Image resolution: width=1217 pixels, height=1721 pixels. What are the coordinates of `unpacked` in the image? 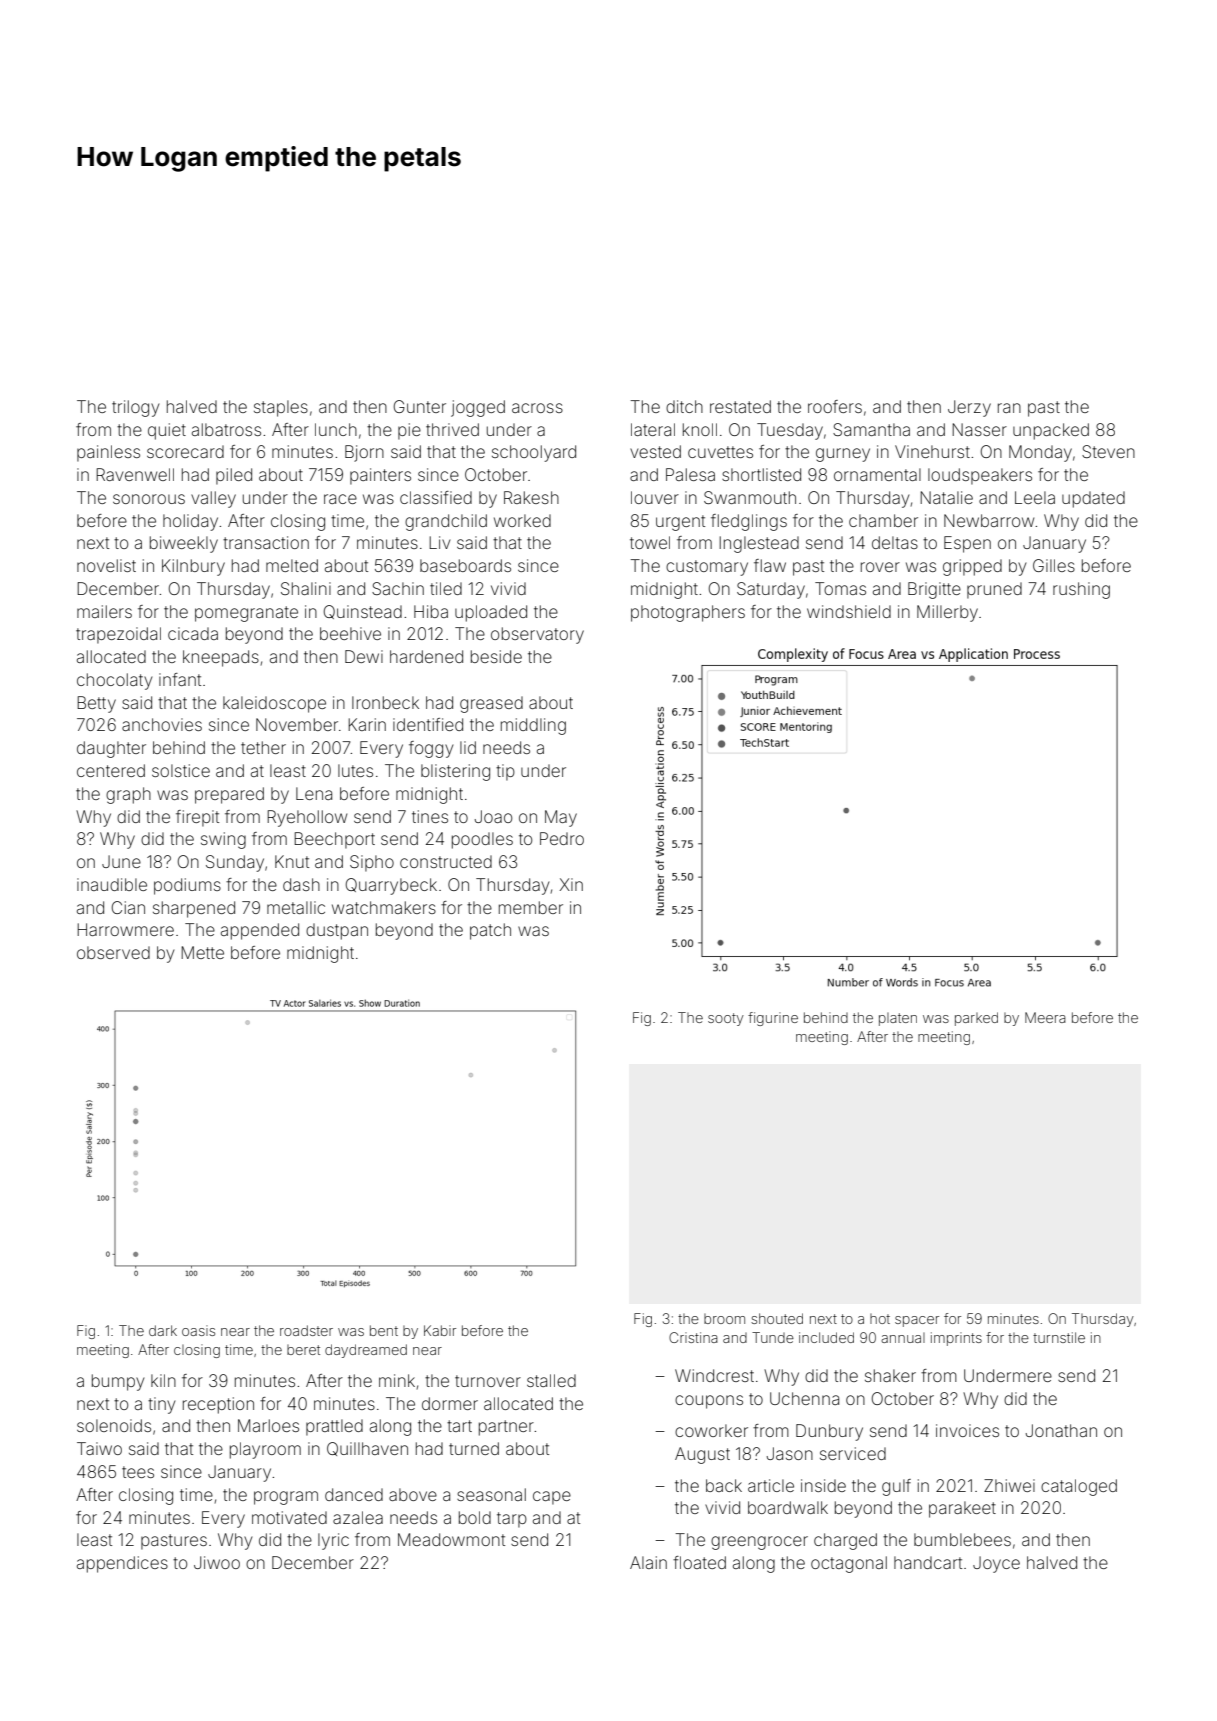 It's located at (1051, 431).
